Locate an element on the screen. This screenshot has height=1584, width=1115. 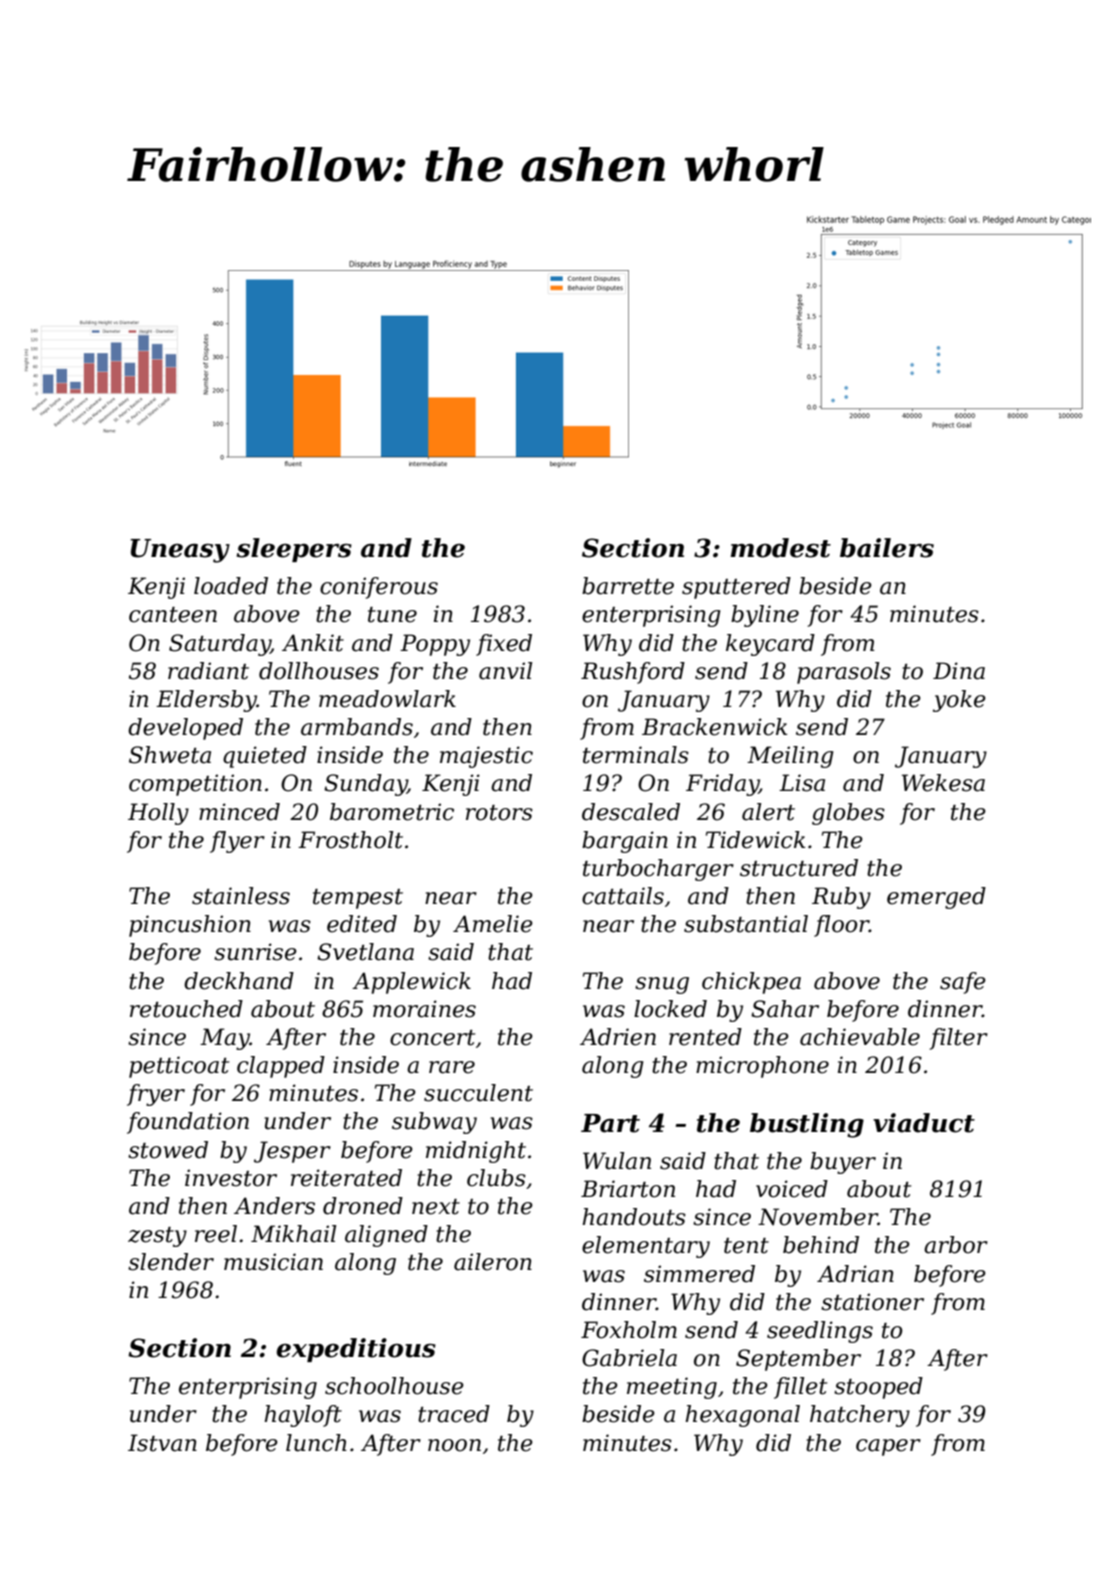
Istvan is located at coordinates (162, 1443).
